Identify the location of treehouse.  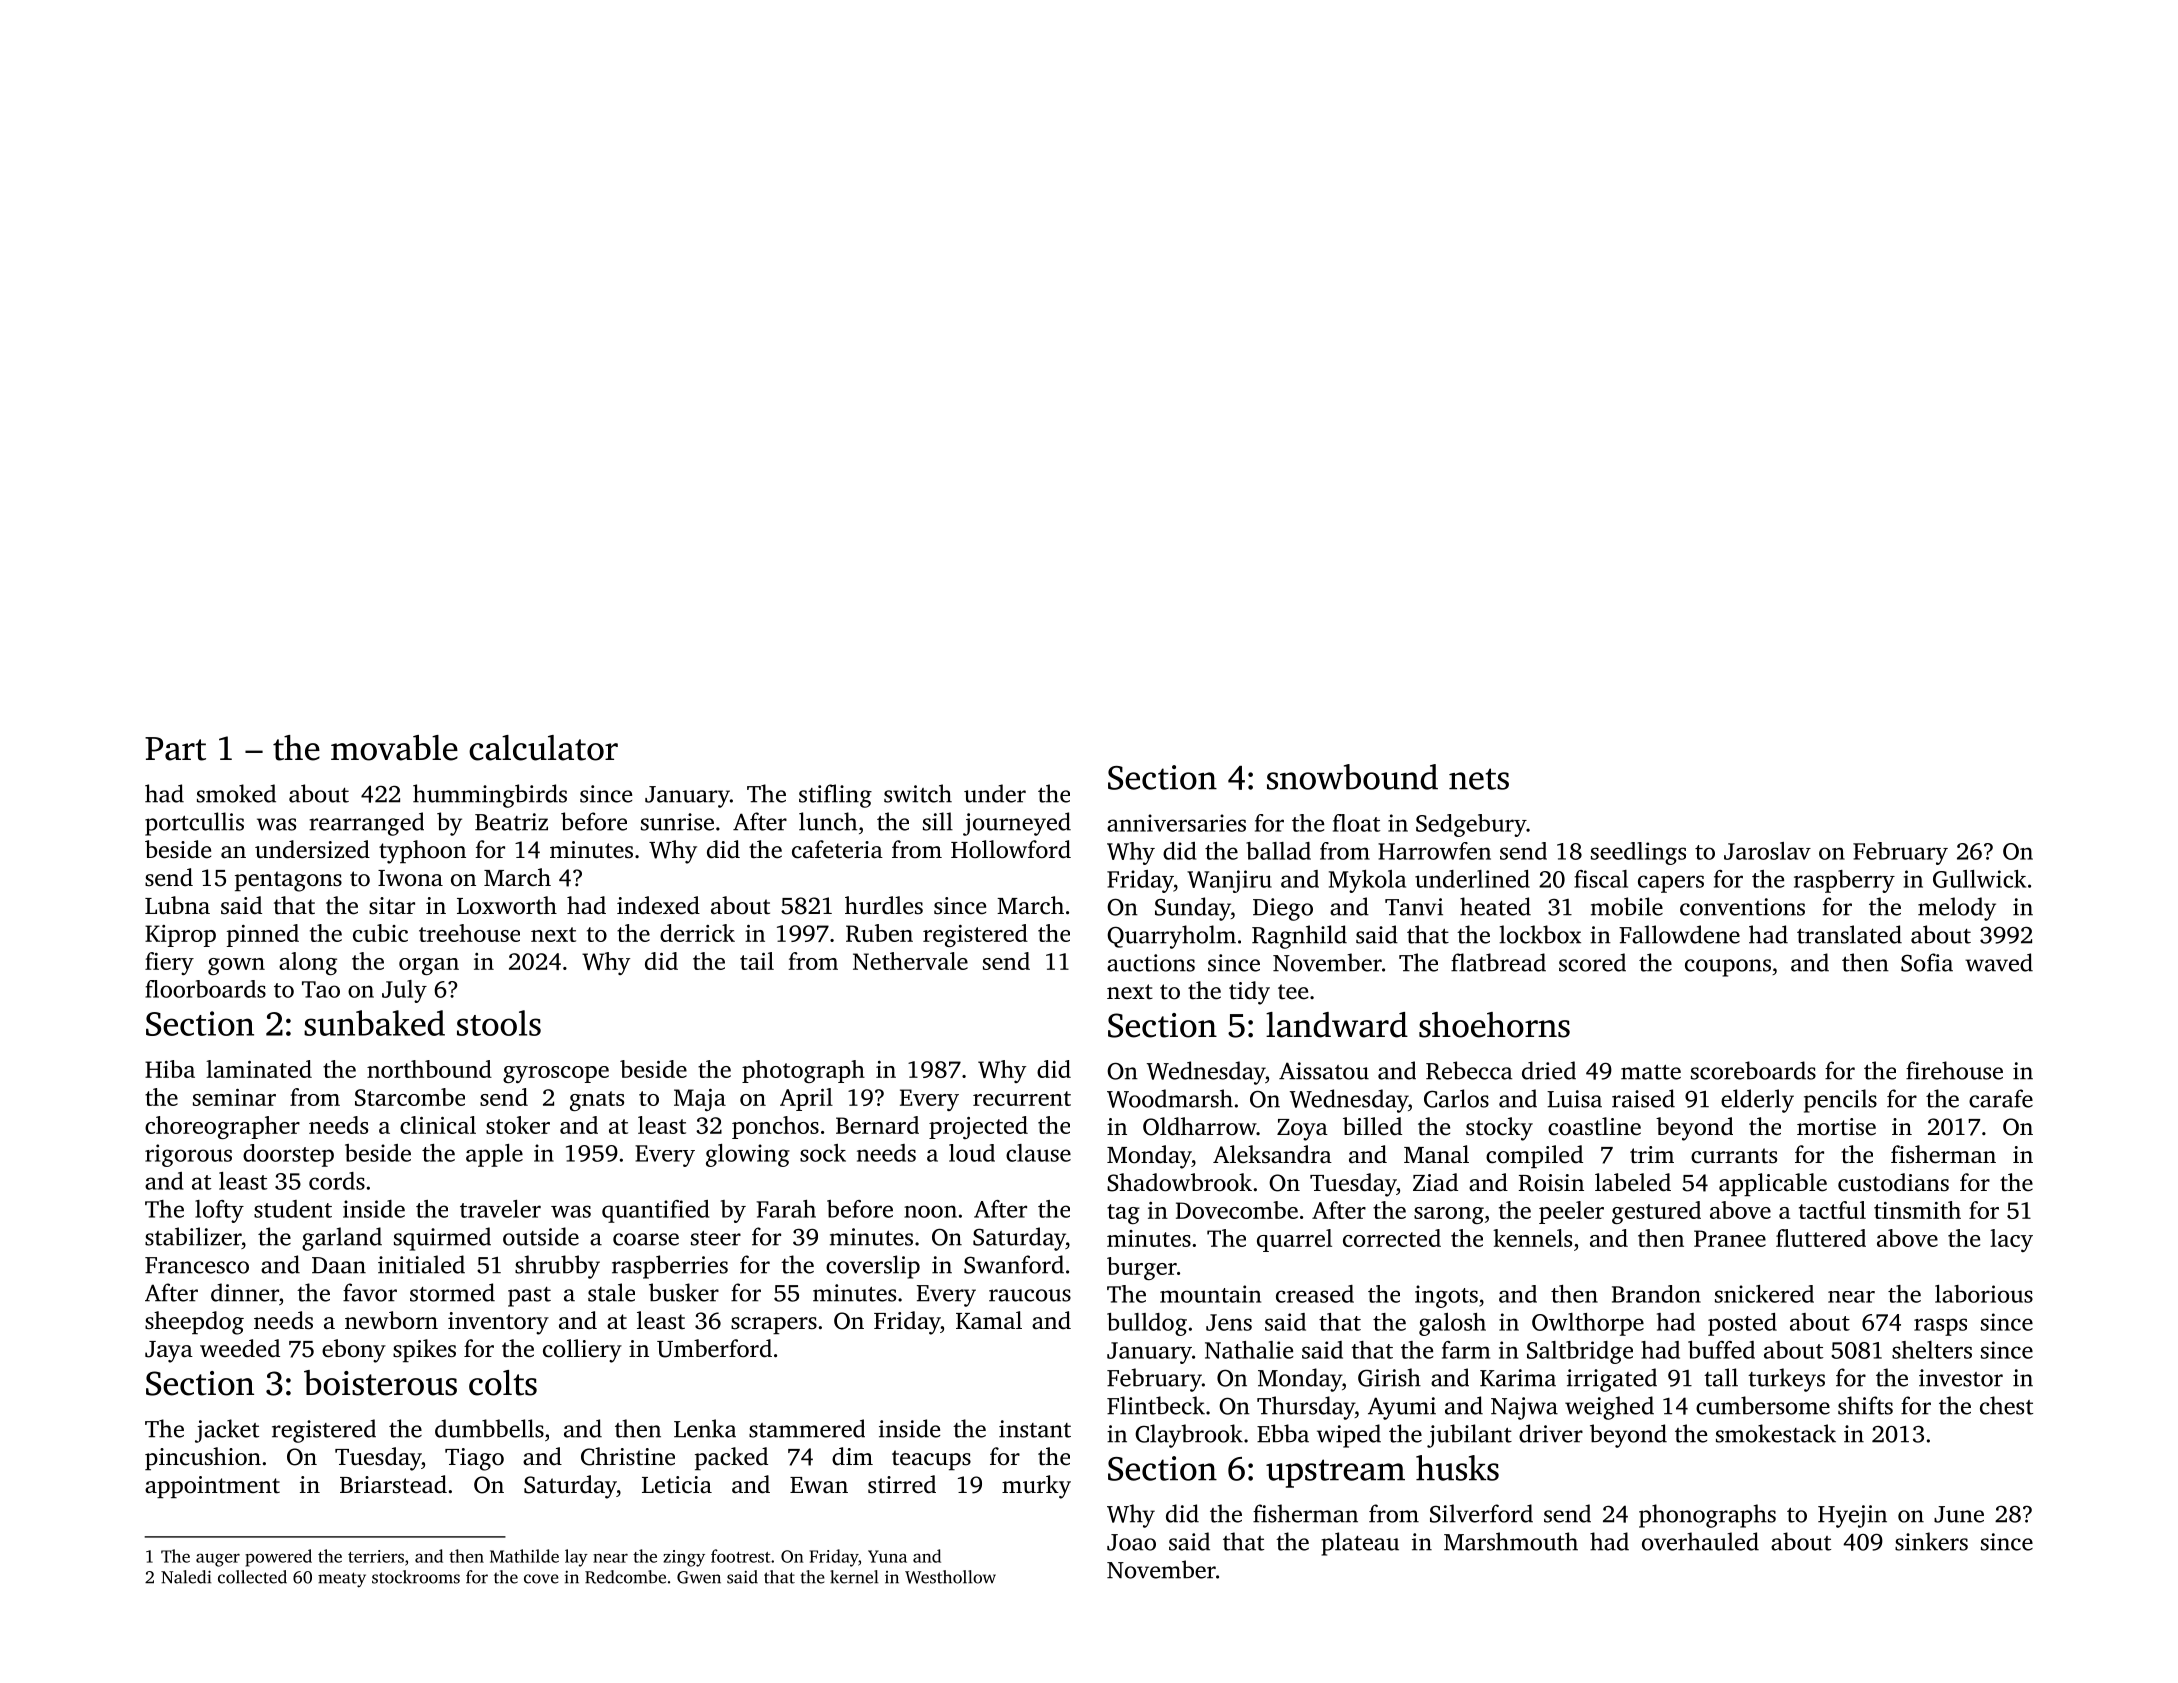
(469, 933).
